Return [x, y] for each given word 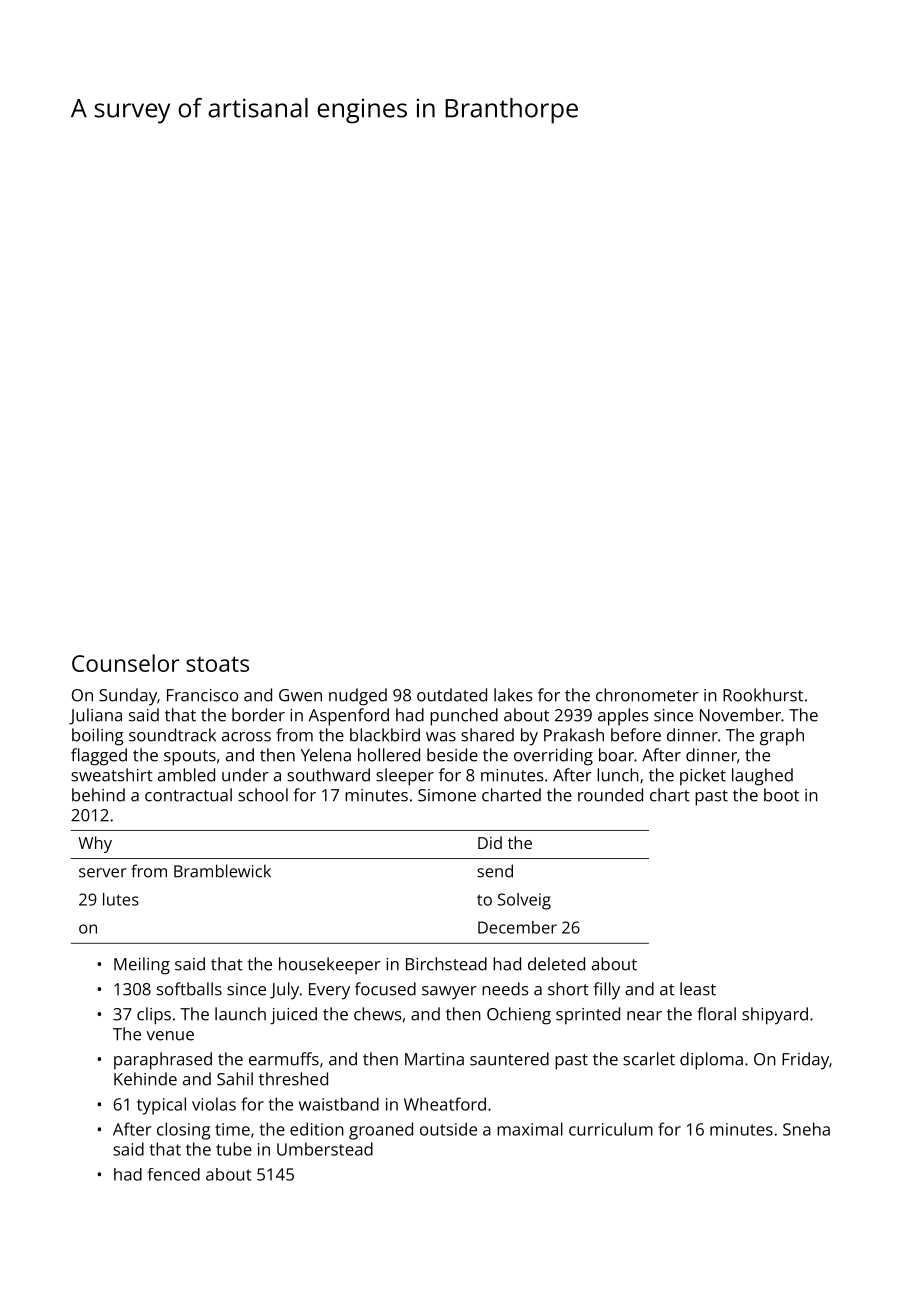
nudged [358, 697]
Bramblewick [222, 871]
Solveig [524, 901]
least [698, 989]
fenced [173, 1174]
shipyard [775, 1016]
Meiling [142, 966]
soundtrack [172, 735]
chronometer [647, 695]
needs [505, 989]
